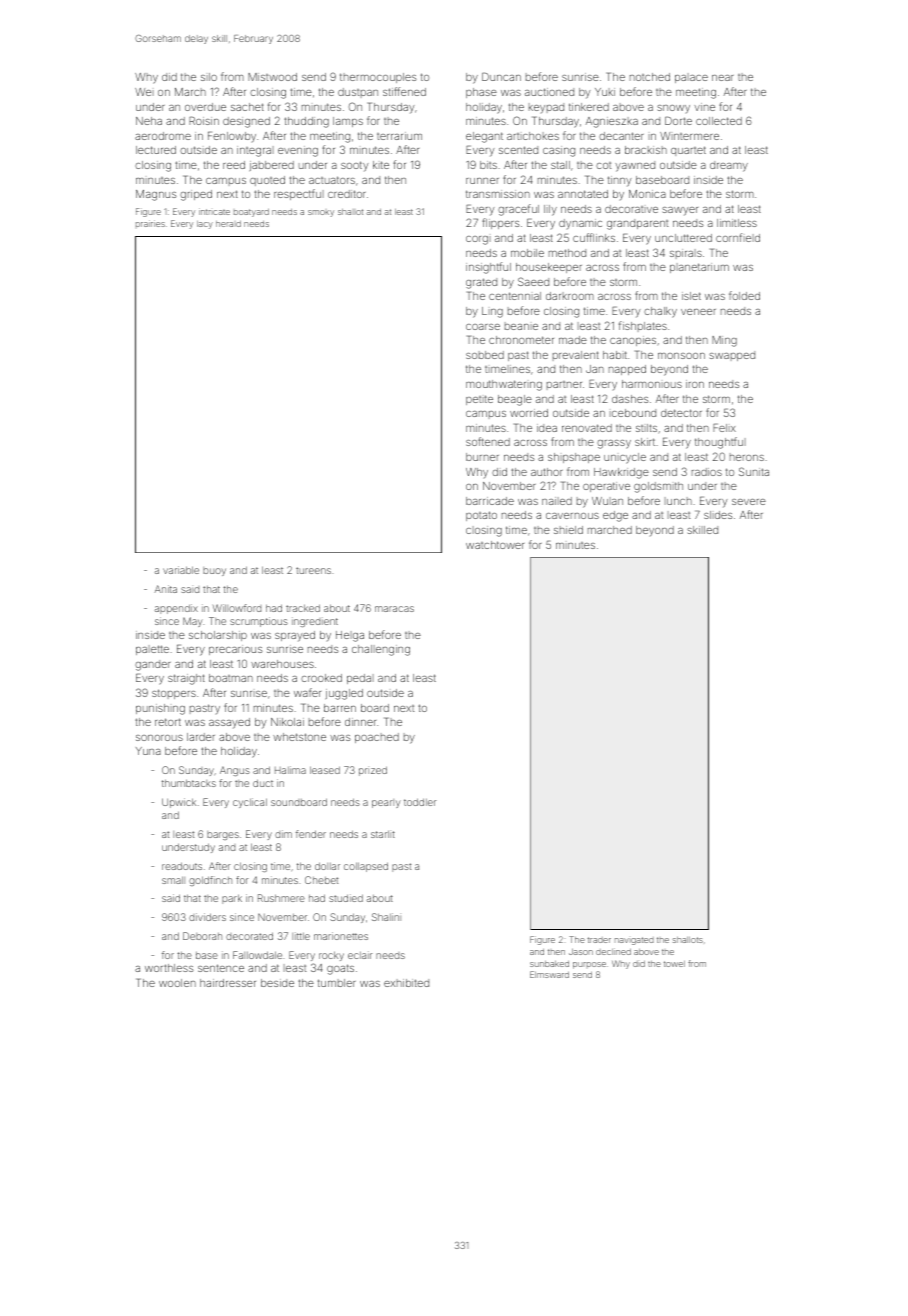 The height and width of the document is (1316, 908). Describe the element at coordinates (177, 983) in the document. I see `woolen` at that location.
